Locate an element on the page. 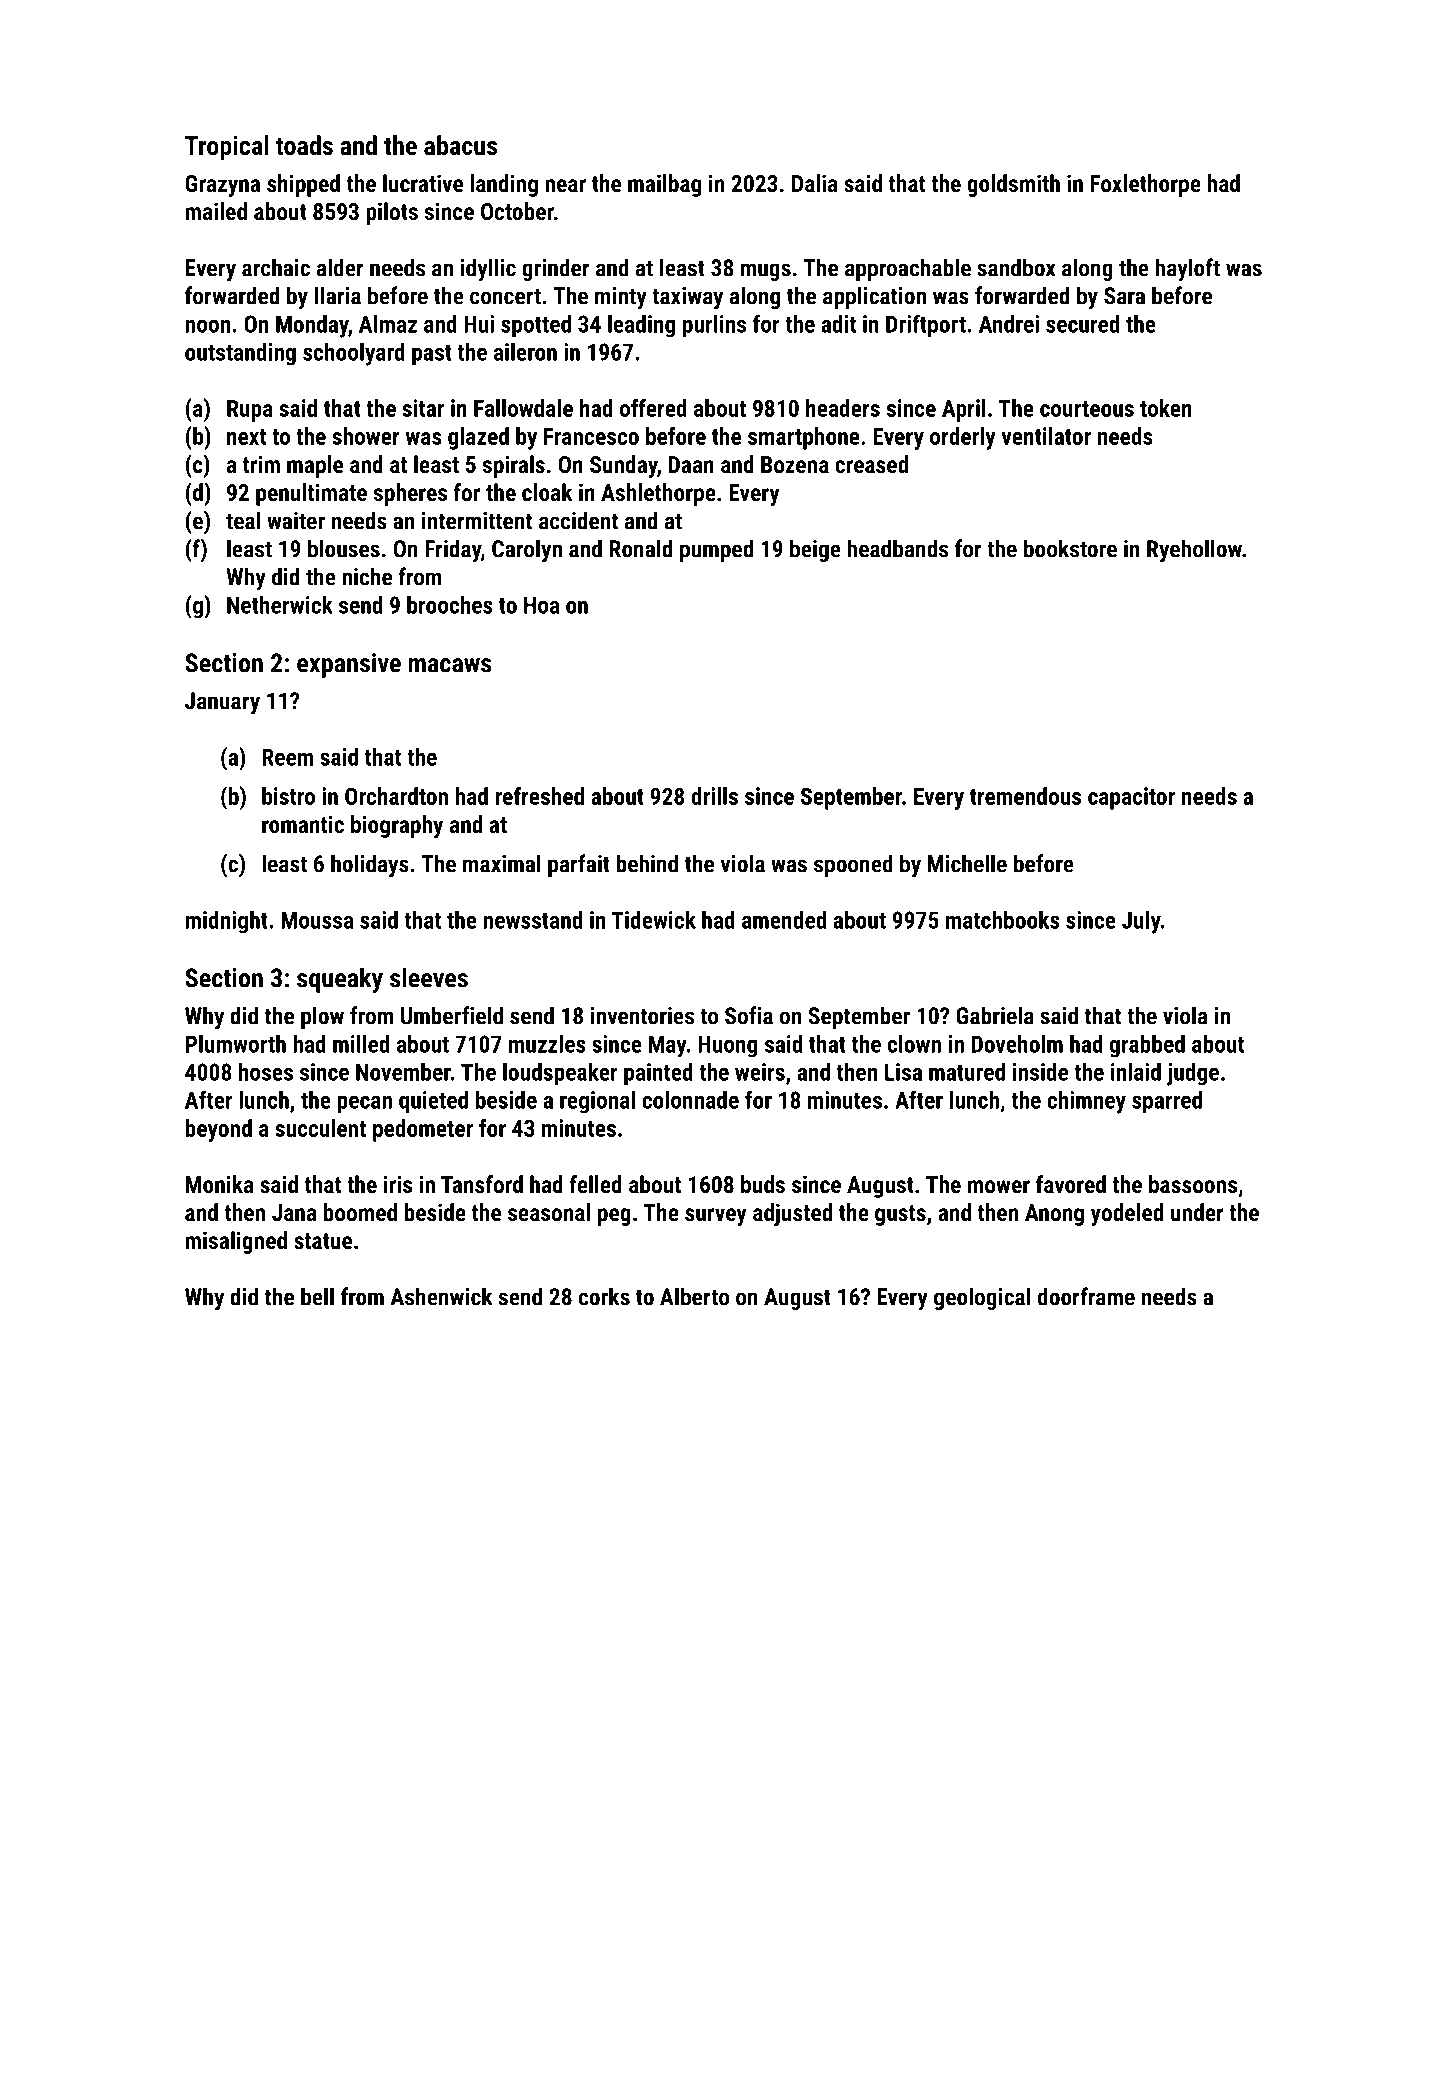 Image resolution: width=1450 pixels, height=2100 pixels. Dalia is located at coordinates (815, 183).
